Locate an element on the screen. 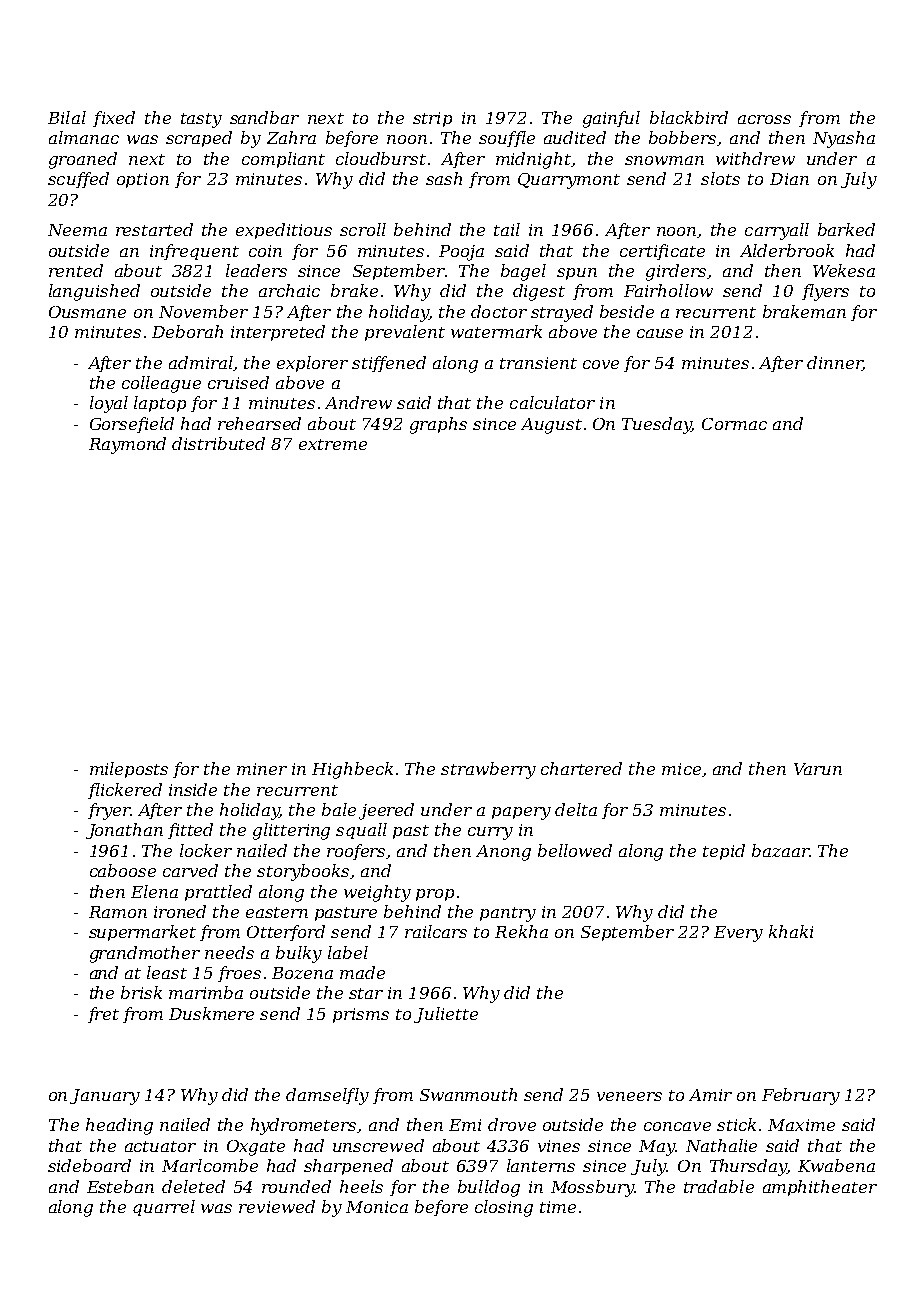  Emi is located at coordinates (465, 1125).
